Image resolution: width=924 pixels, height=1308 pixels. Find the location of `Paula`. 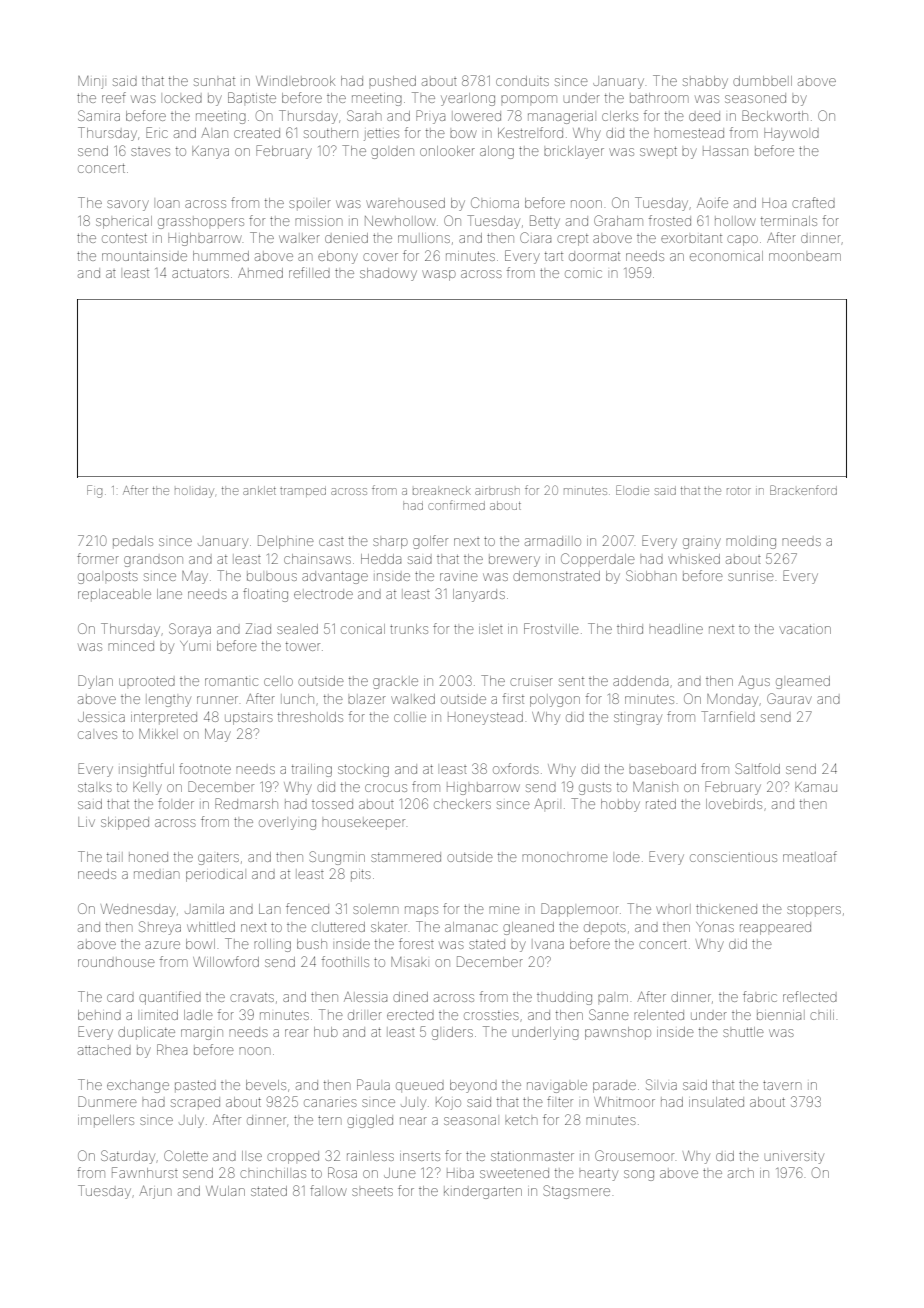

Paula is located at coordinates (373, 1084).
